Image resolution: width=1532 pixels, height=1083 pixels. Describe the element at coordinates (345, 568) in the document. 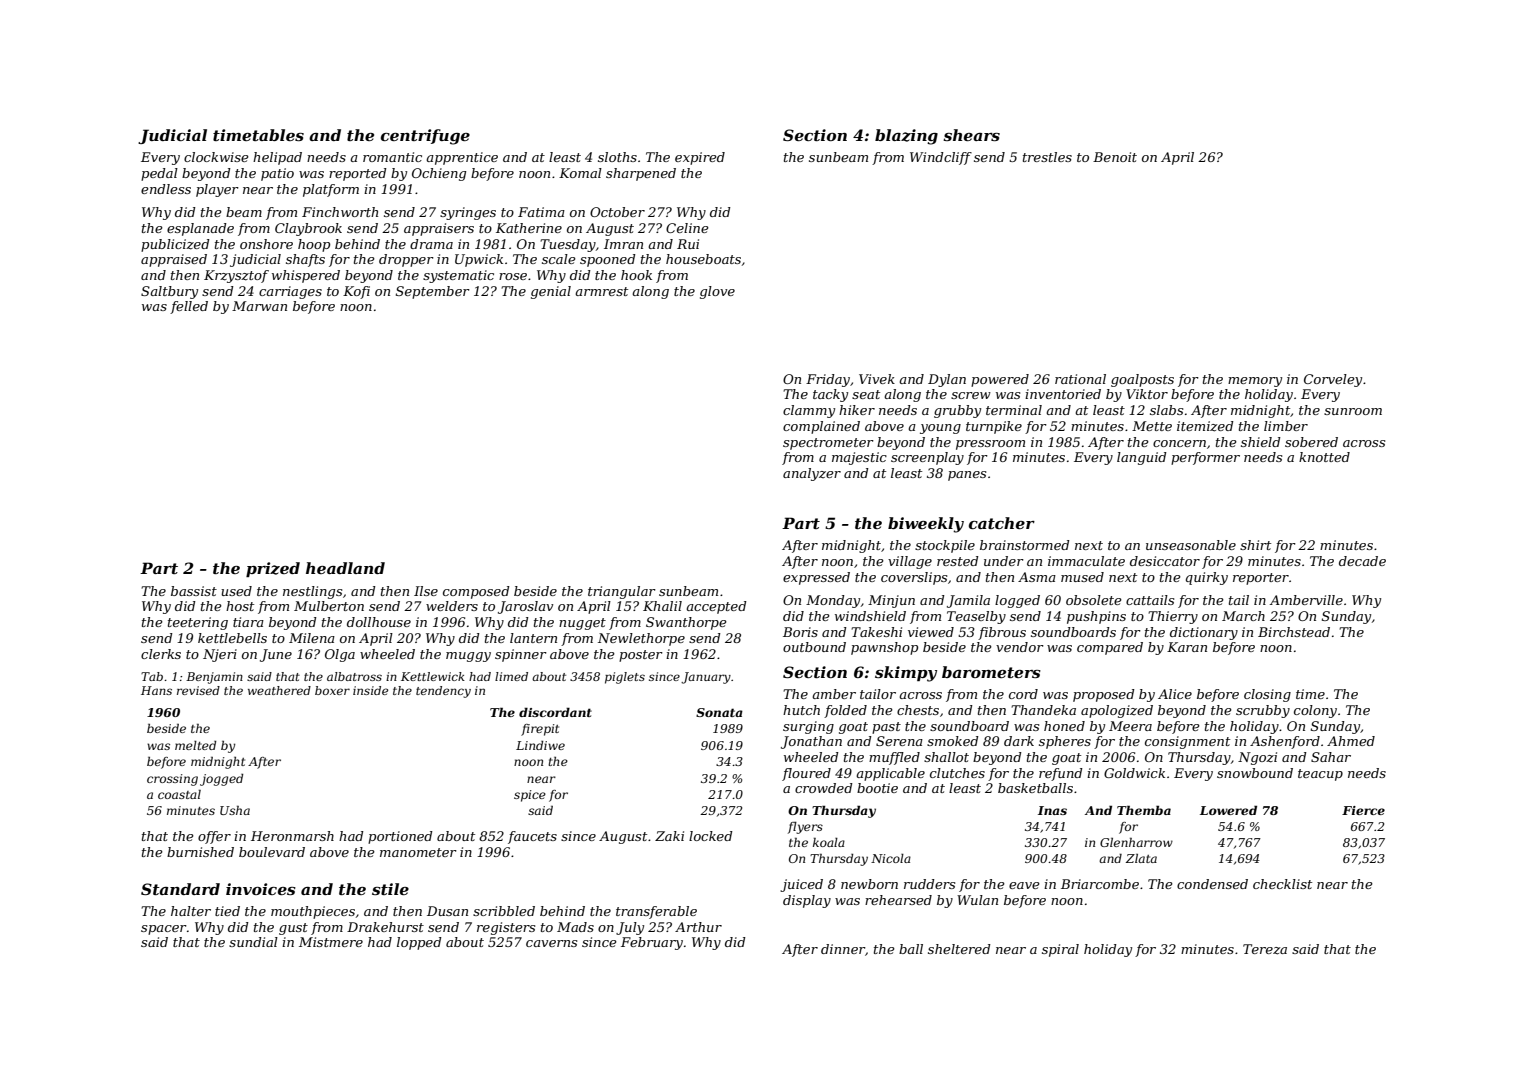

I see `headland` at that location.
